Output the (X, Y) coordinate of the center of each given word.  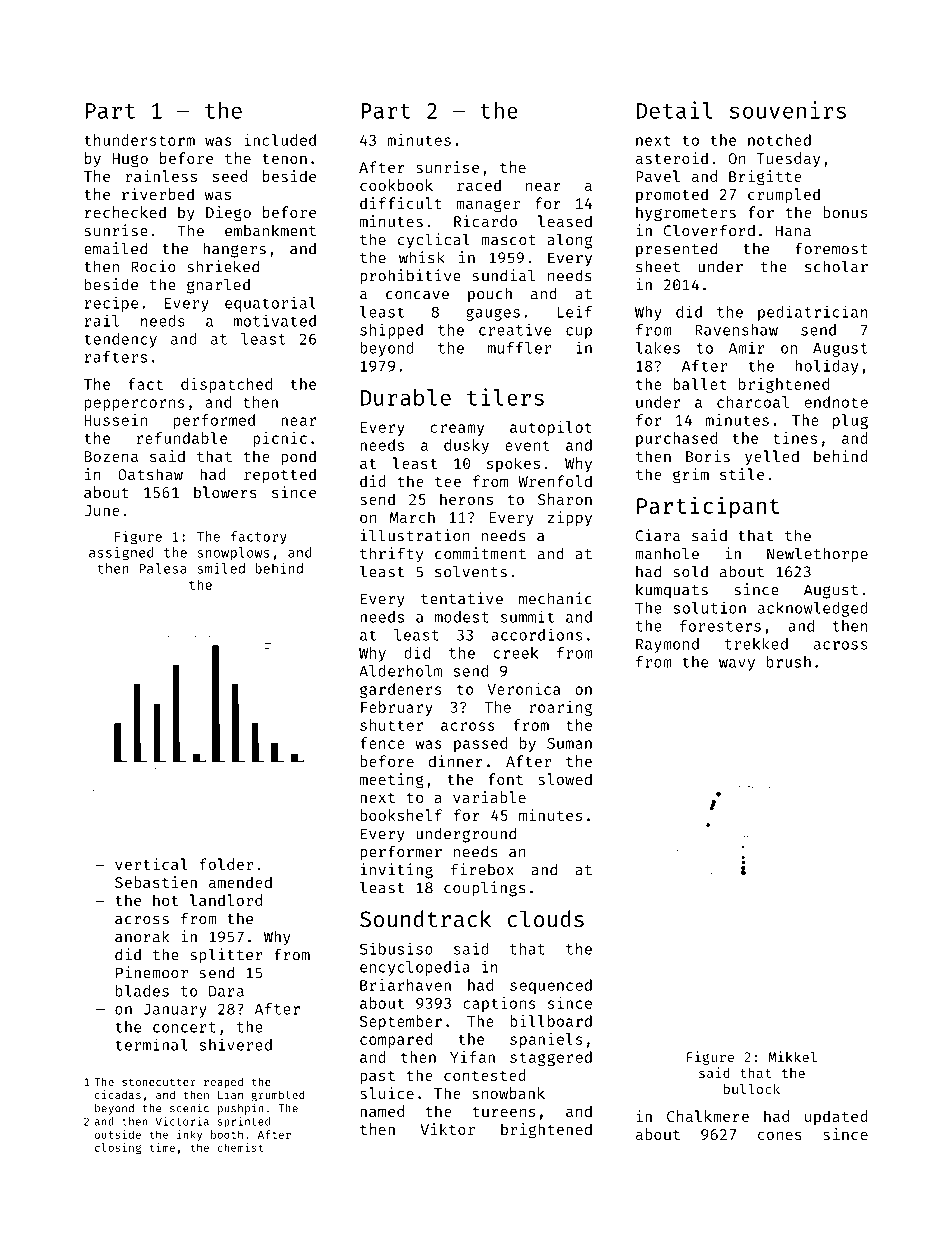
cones (780, 1135)
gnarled (218, 286)
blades (142, 991)
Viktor (447, 1129)
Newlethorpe (817, 555)
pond (298, 457)
